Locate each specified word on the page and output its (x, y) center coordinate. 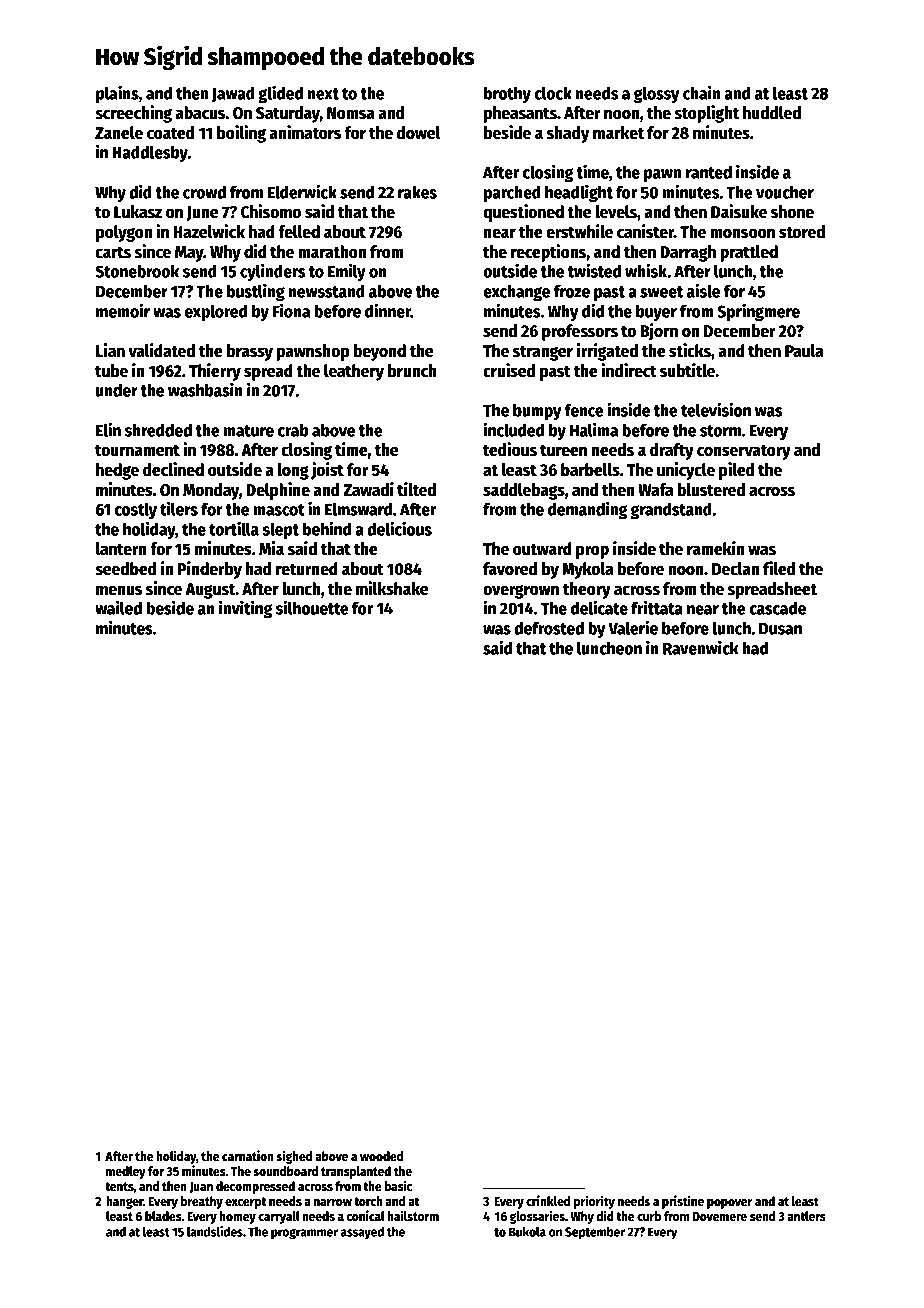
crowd (204, 192)
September (595, 1233)
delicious (399, 528)
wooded (381, 1156)
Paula (804, 351)
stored (802, 232)
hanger (124, 1202)
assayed (362, 1233)
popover (730, 1204)
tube (111, 371)
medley (126, 1172)
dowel (419, 133)
